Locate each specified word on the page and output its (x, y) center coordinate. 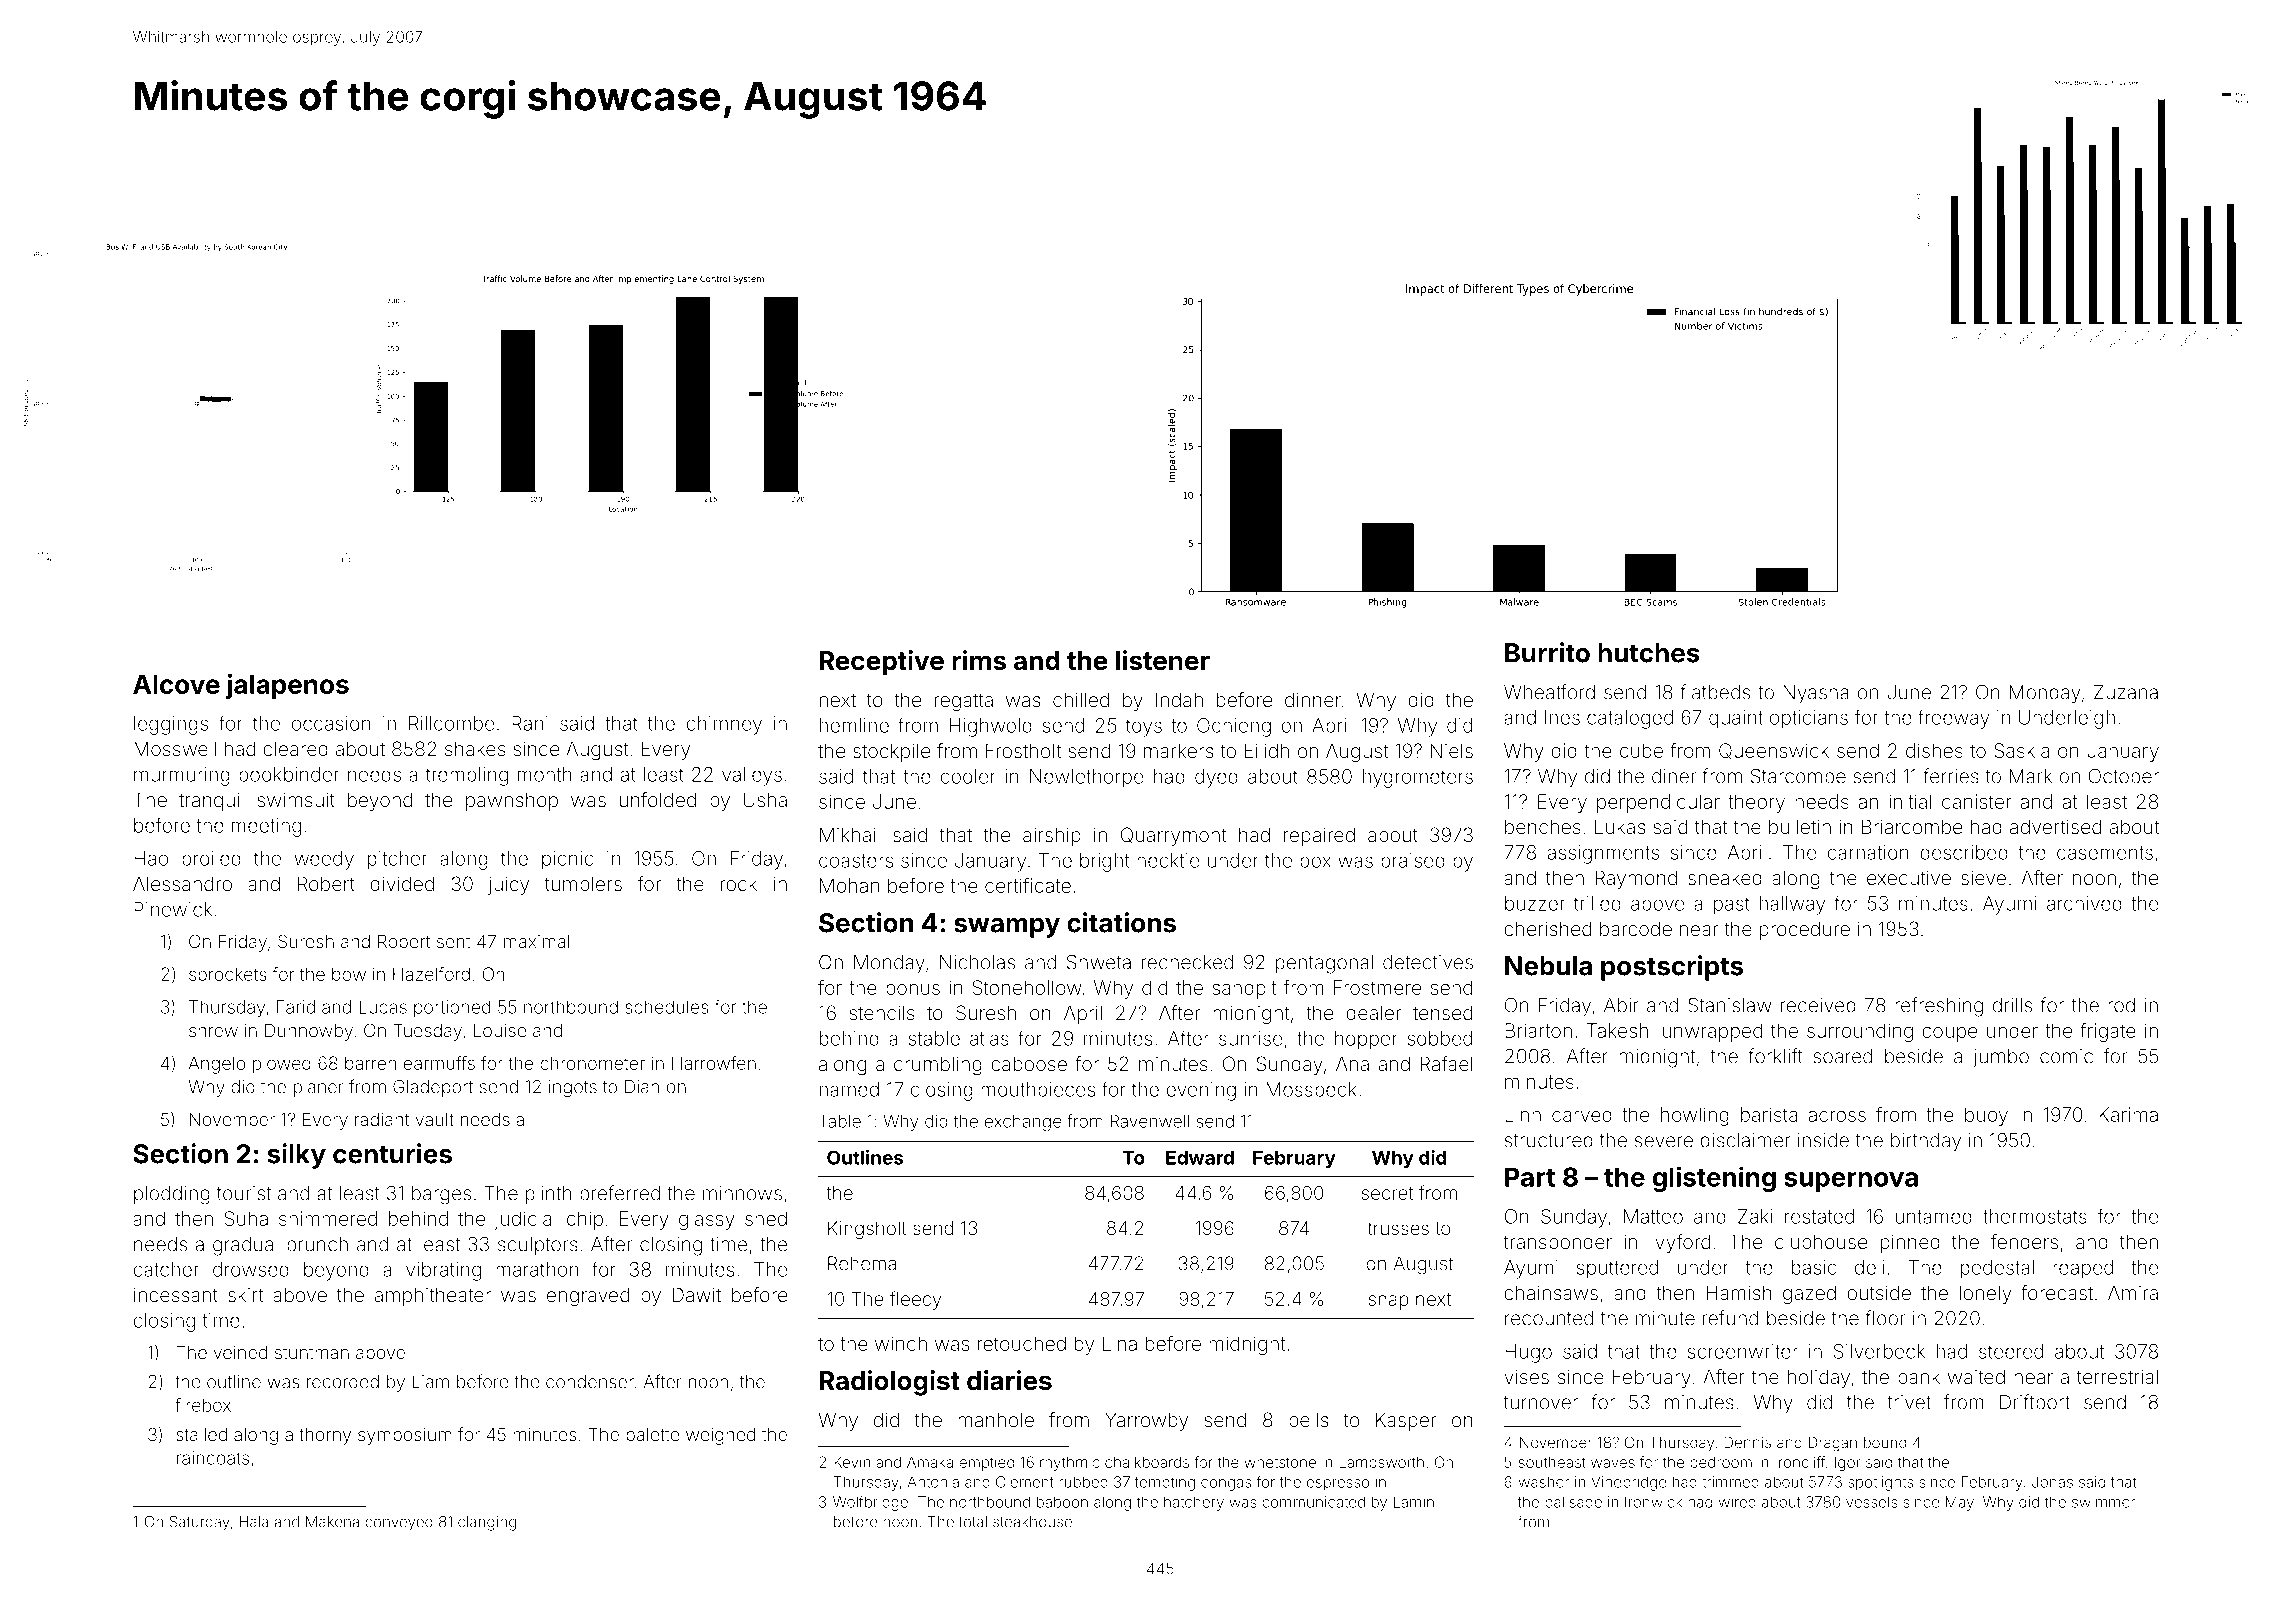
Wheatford (1549, 692)
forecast (2057, 1292)
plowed (282, 1065)
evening (1201, 1091)
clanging (487, 1523)
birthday (1926, 1142)
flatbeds (1715, 692)
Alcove (176, 684)
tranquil (211, 801)
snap (1389, 1302)
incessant (176, 1294)
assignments (1603, 854)
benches (1543, 826)
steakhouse (1032, 1522)
